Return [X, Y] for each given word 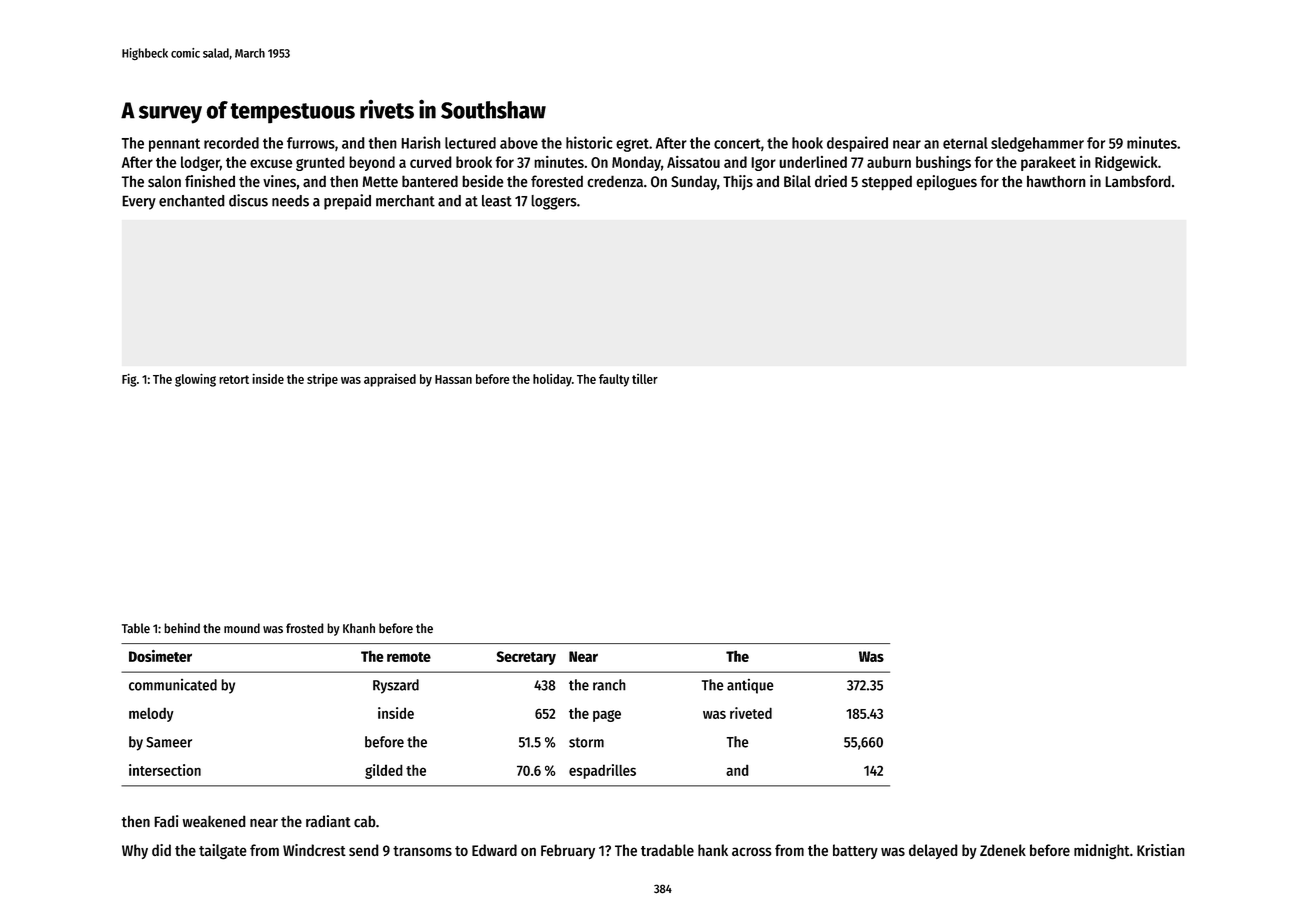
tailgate [223, 852]
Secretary [526, 658]
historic [589, 142]
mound [242, 628]
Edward [494, 850]
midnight [1102, 852]
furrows [311, 143]
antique [750, 686]
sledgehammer [1037, 144]
